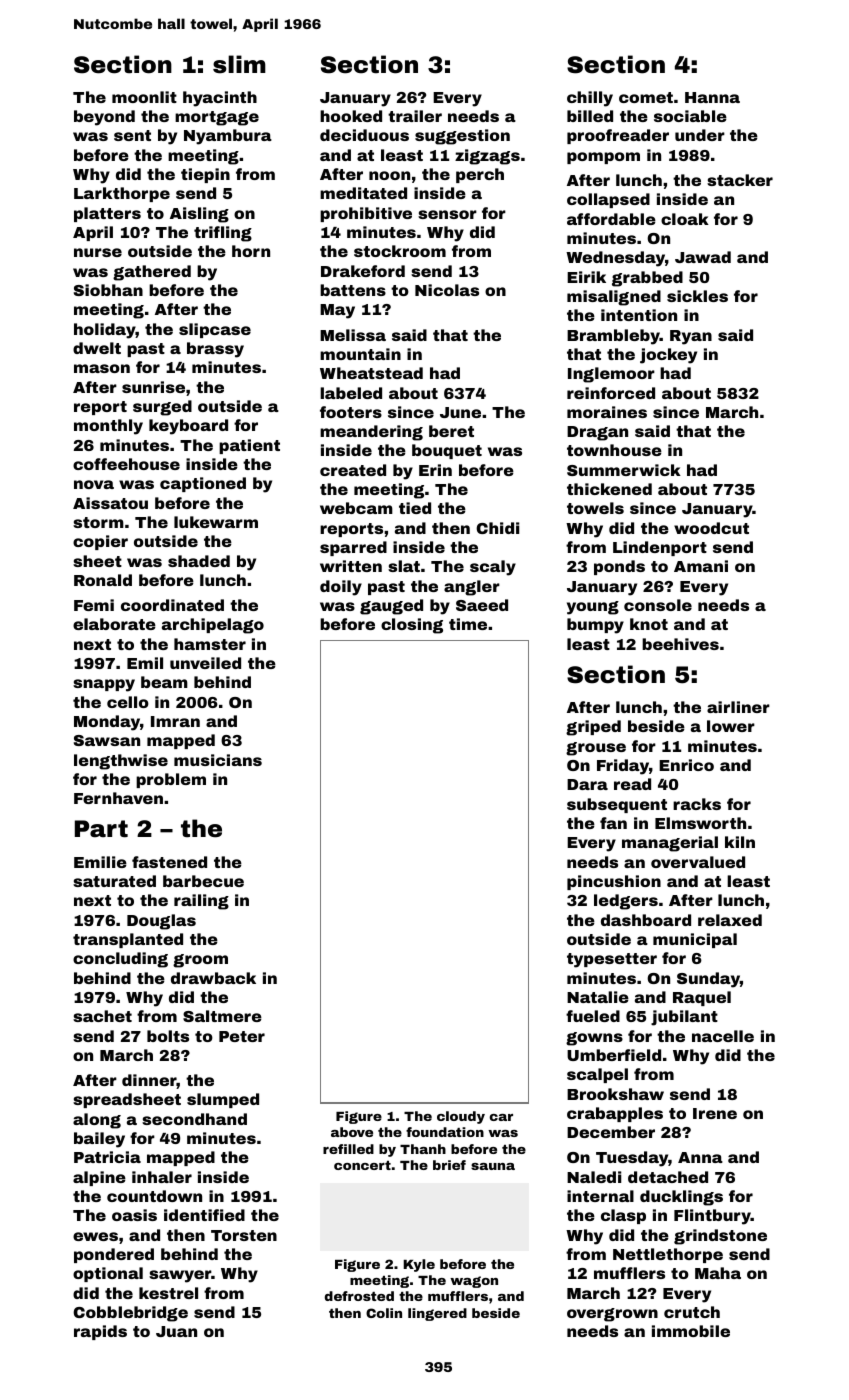  I want to click on alpine, so click(99, 1178).
